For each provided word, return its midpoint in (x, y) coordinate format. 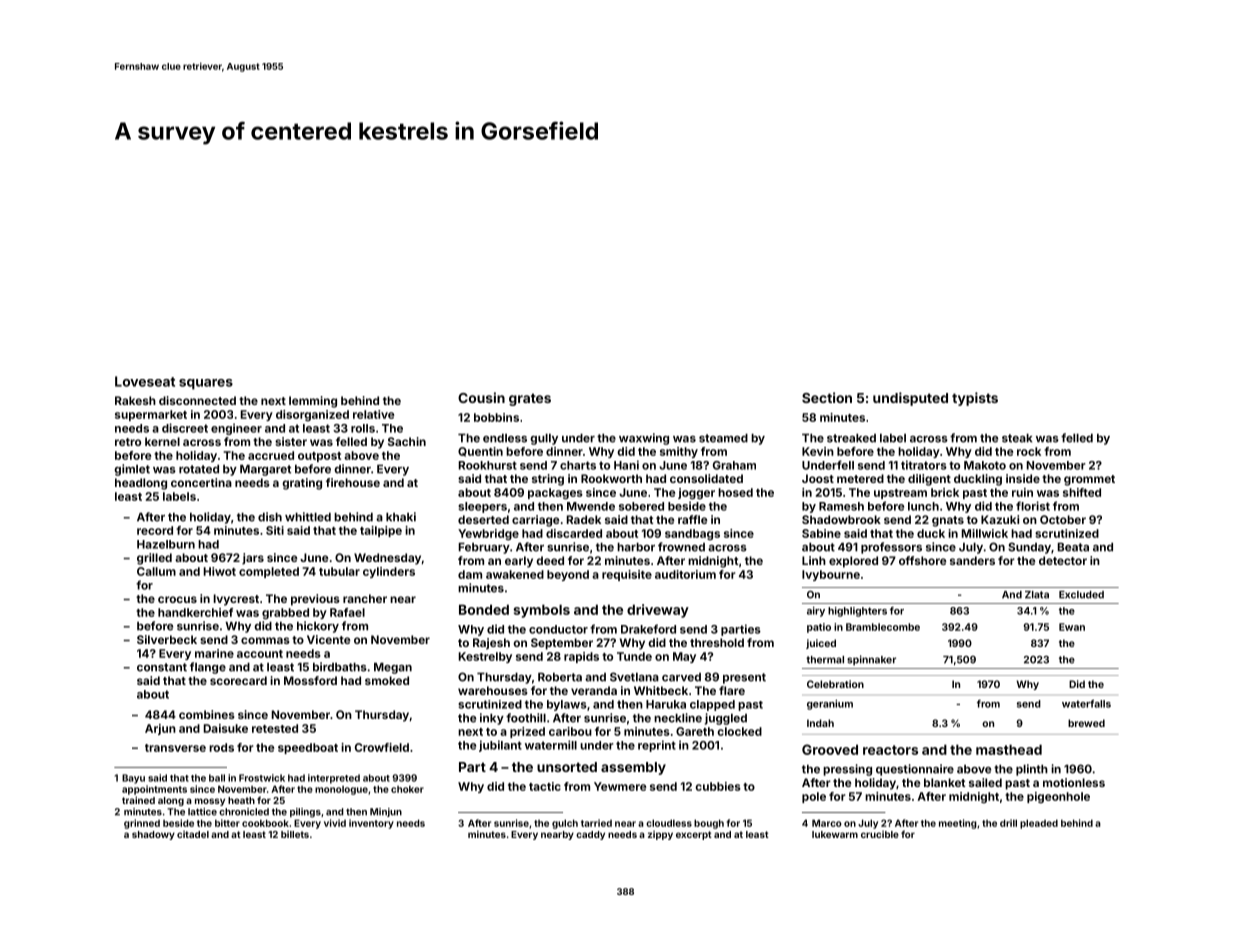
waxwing (644, 439)
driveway (658, 611)
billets (295, 834)
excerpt (694, 835)
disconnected (197, 400)
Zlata (1037, 595)
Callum (156, 571)
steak (1017, 438)
